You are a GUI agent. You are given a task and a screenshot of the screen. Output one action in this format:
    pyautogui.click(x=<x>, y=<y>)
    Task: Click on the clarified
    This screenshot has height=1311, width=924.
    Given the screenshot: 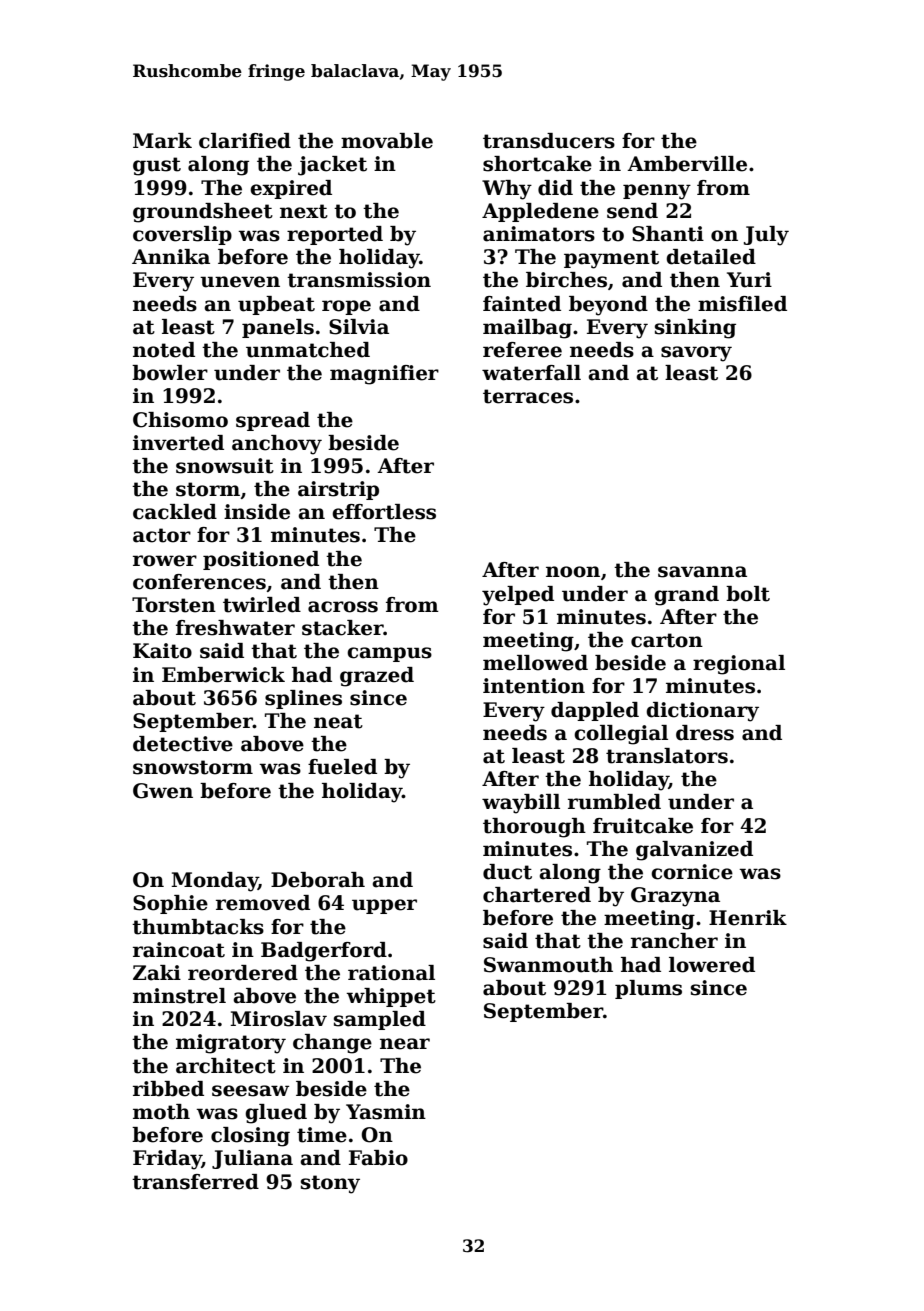 What is the action you would take?
    pyautogui.click(x=245, y=141)
